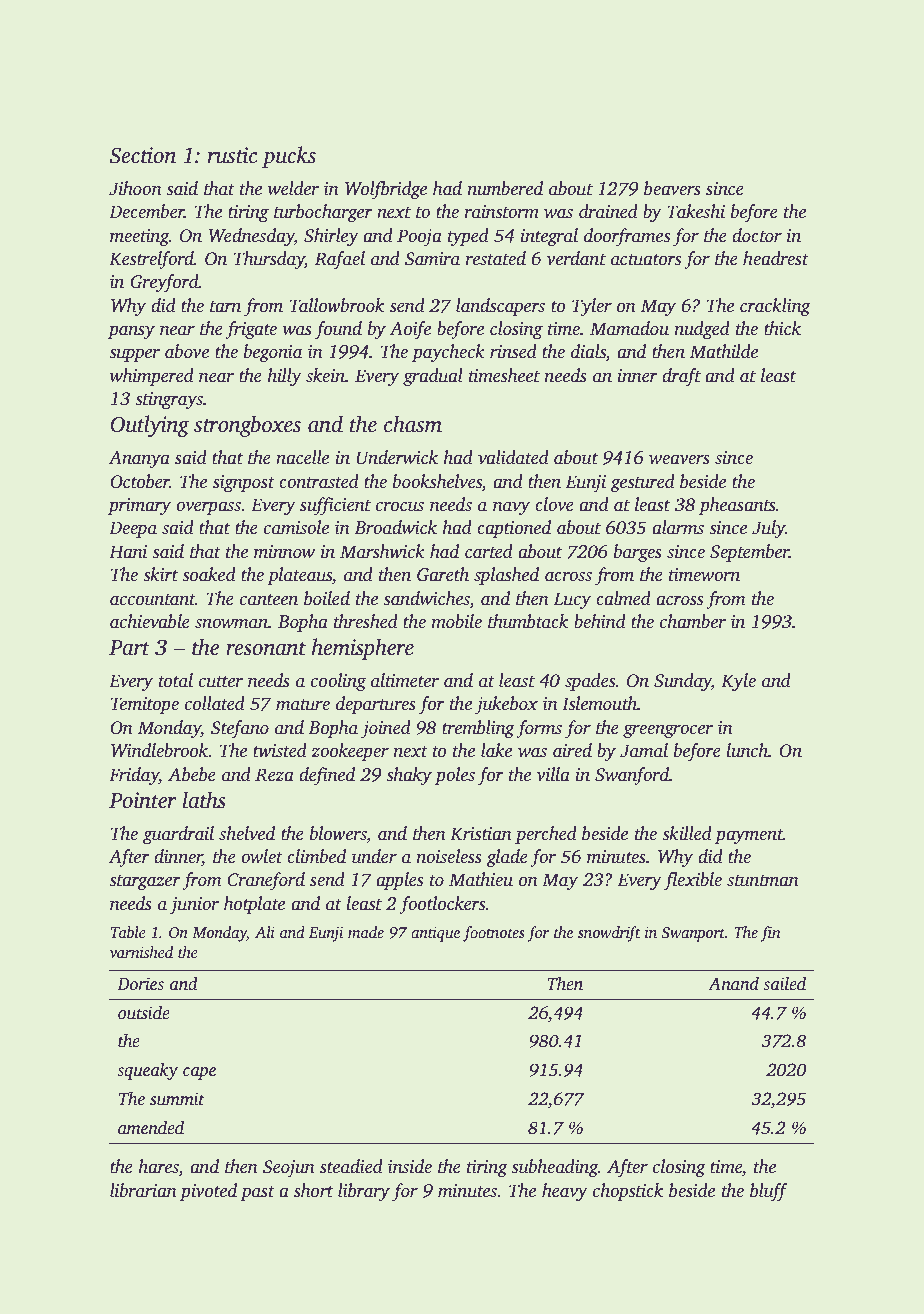 The height and width of the image is (1314, 924). Describe the element at coordinates (233, 155) in the image. I see `rustic` at that location.
